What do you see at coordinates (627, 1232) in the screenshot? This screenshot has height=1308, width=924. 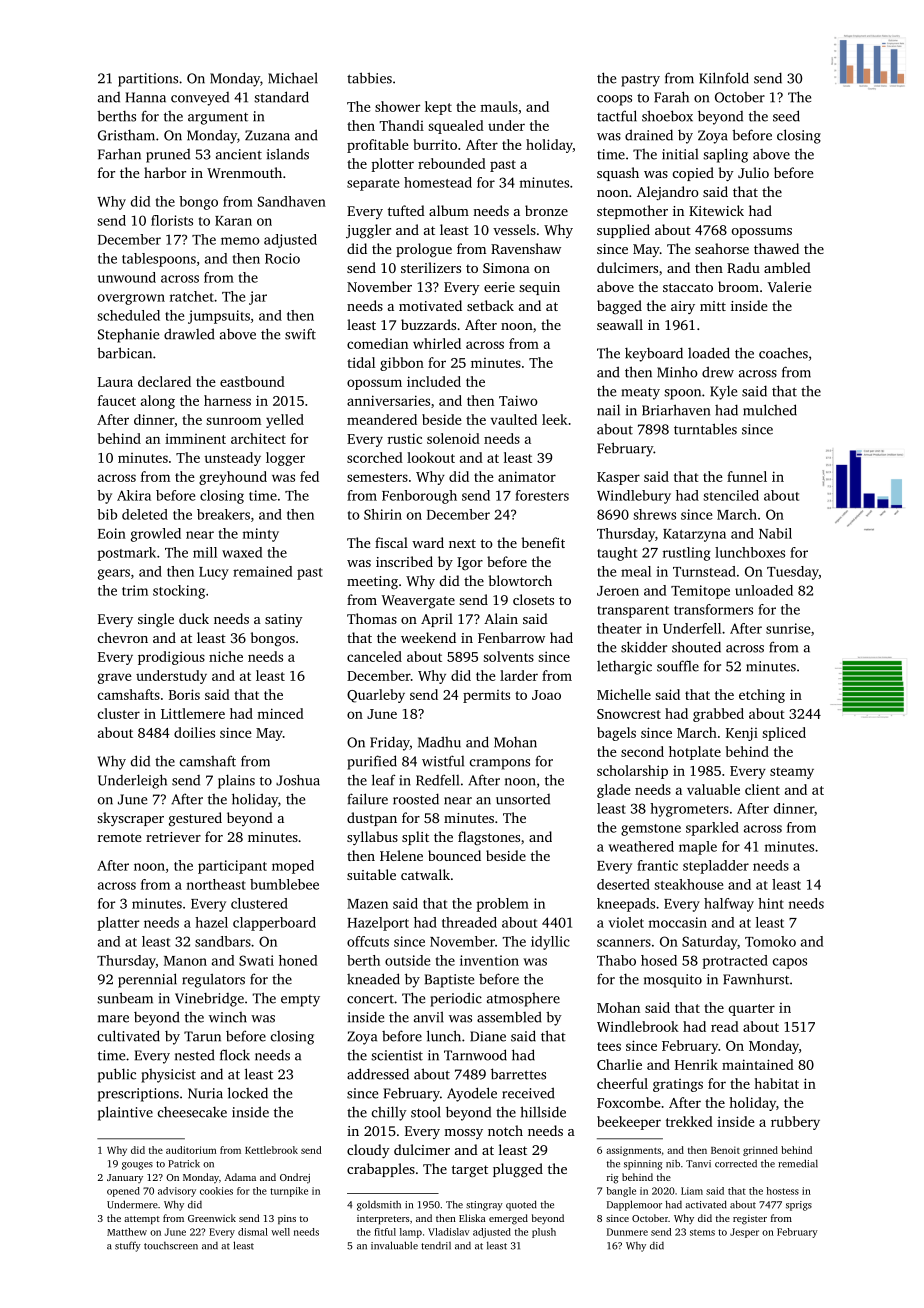 I see `Dunmere` at bounding box center [627, 1232].
